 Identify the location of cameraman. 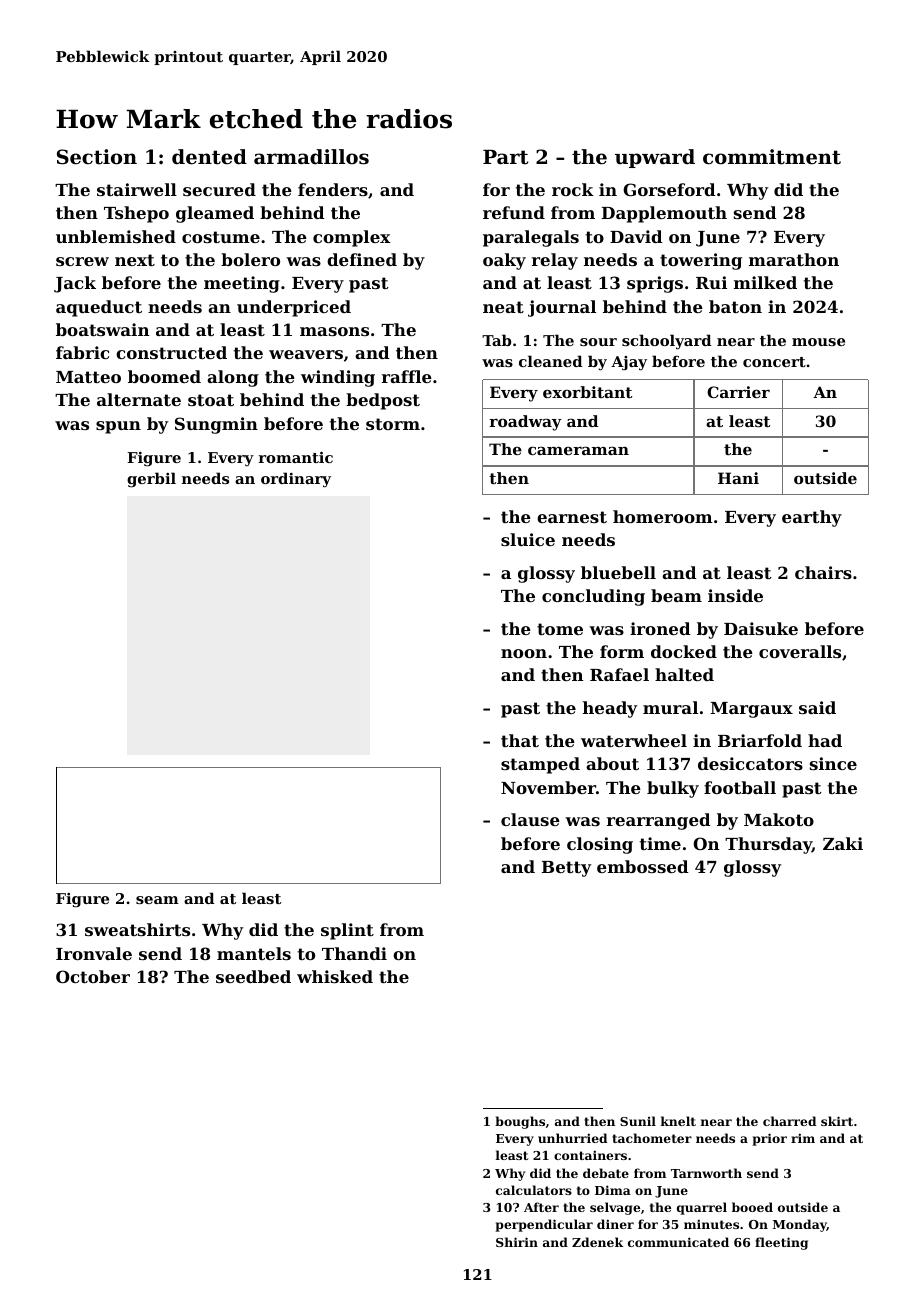
(578, 450).
